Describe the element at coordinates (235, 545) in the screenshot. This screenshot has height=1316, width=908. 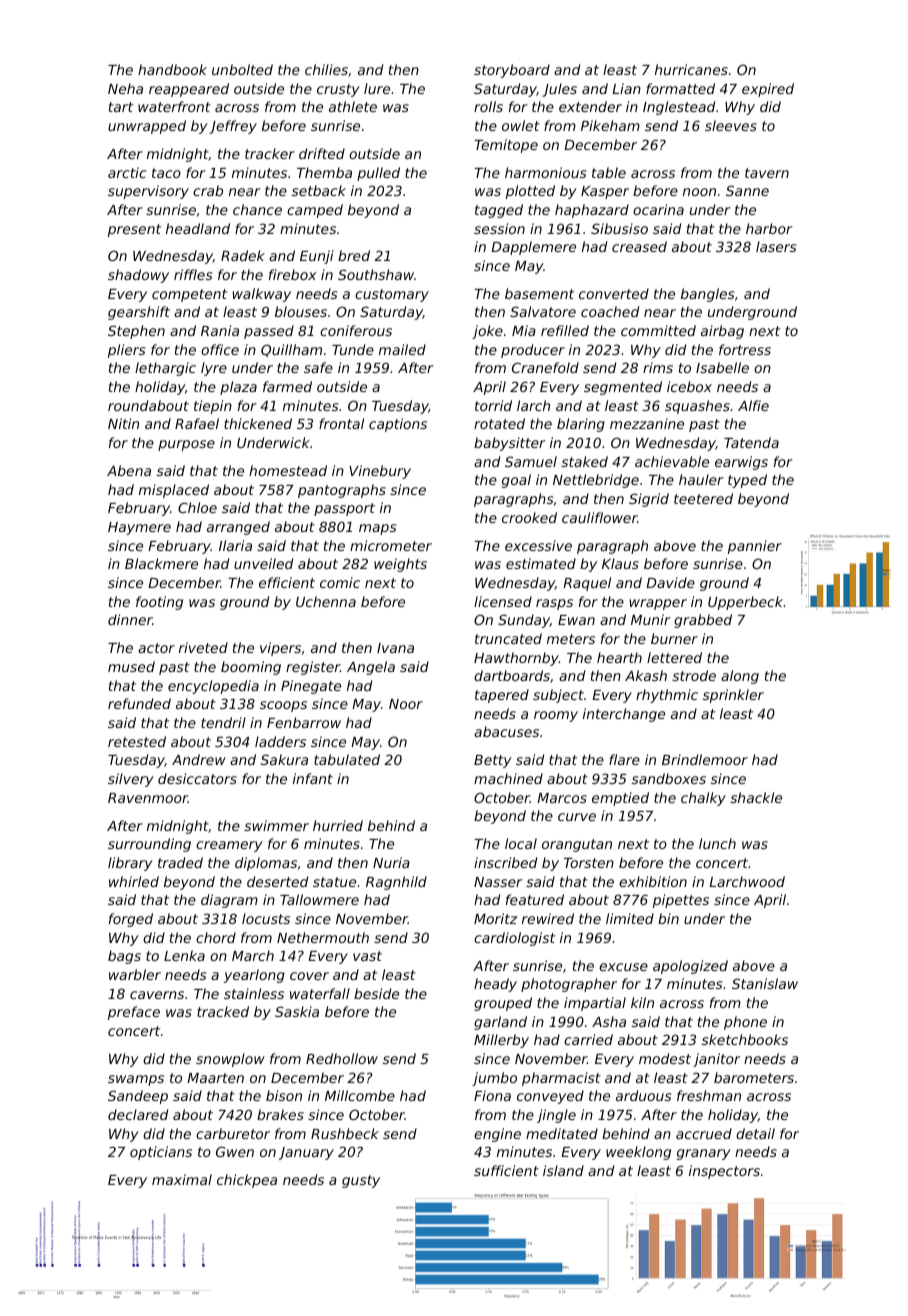
I see `Ilaria` at that location.
